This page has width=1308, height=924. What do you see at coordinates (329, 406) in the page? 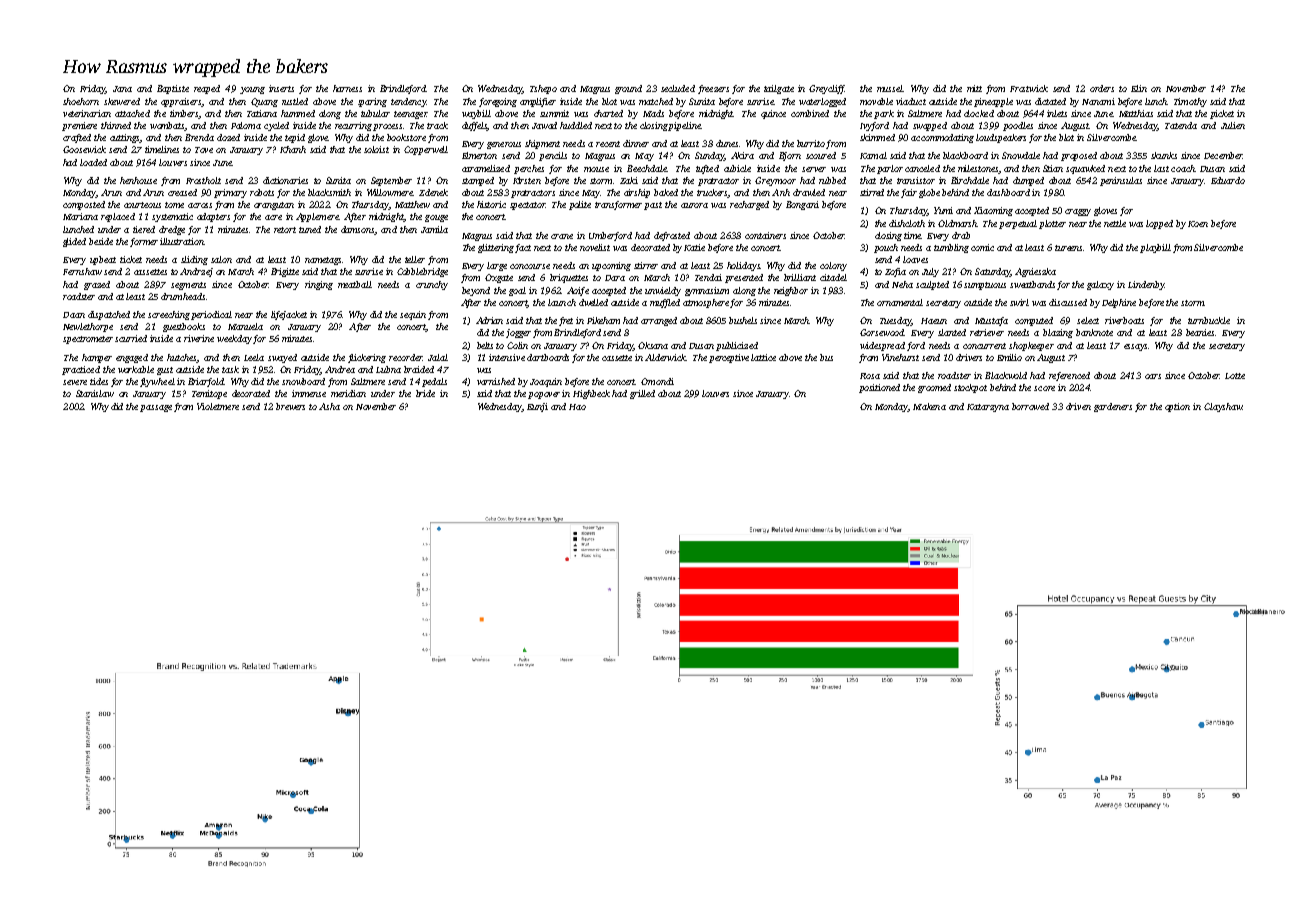
I see `Asha` at bounding box center [329, 406].
